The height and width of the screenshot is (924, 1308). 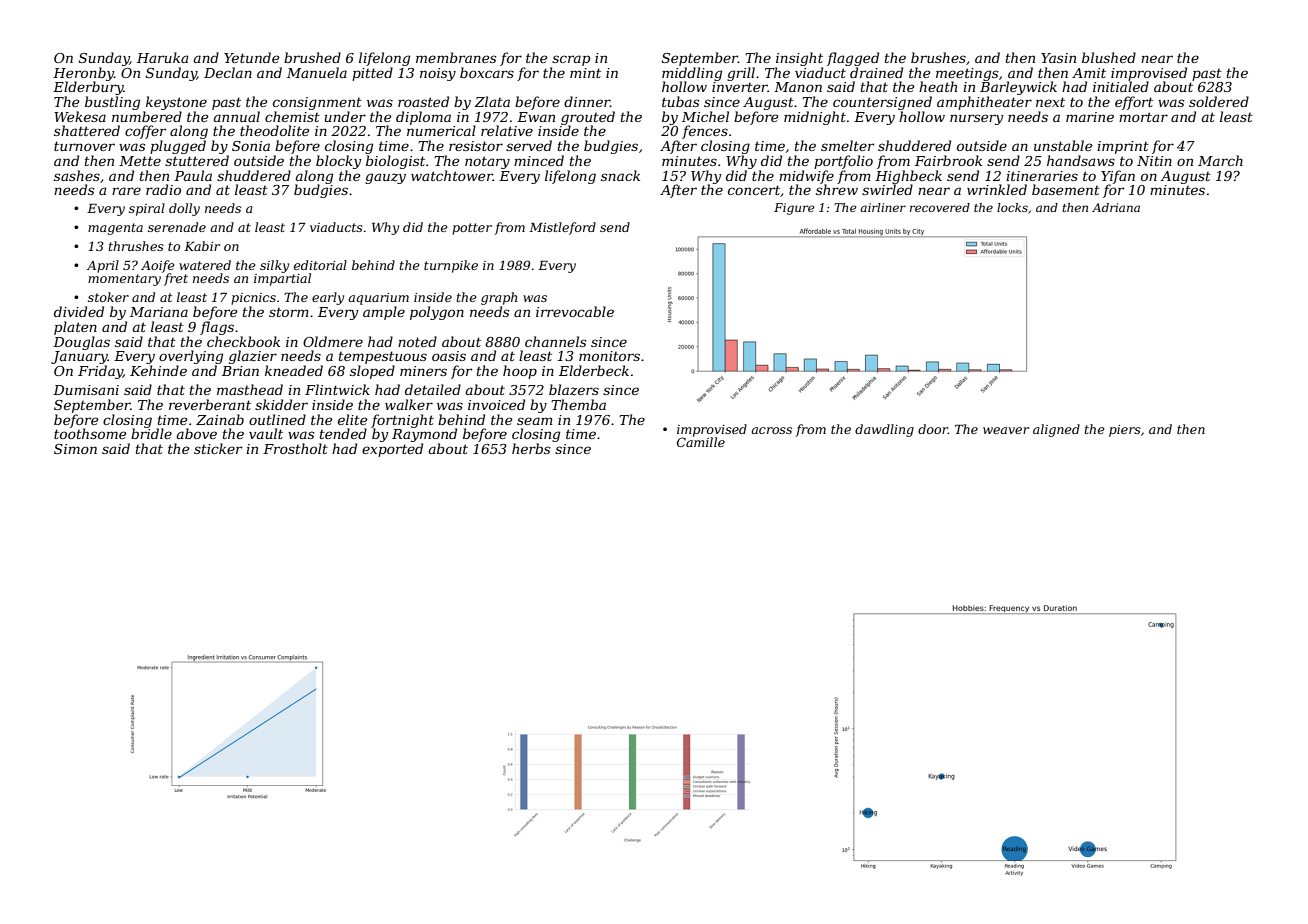 What do you see at coordinates (1123, 147) in the screenshot?
I see `imprint` at bounding box center [1123, 147].
